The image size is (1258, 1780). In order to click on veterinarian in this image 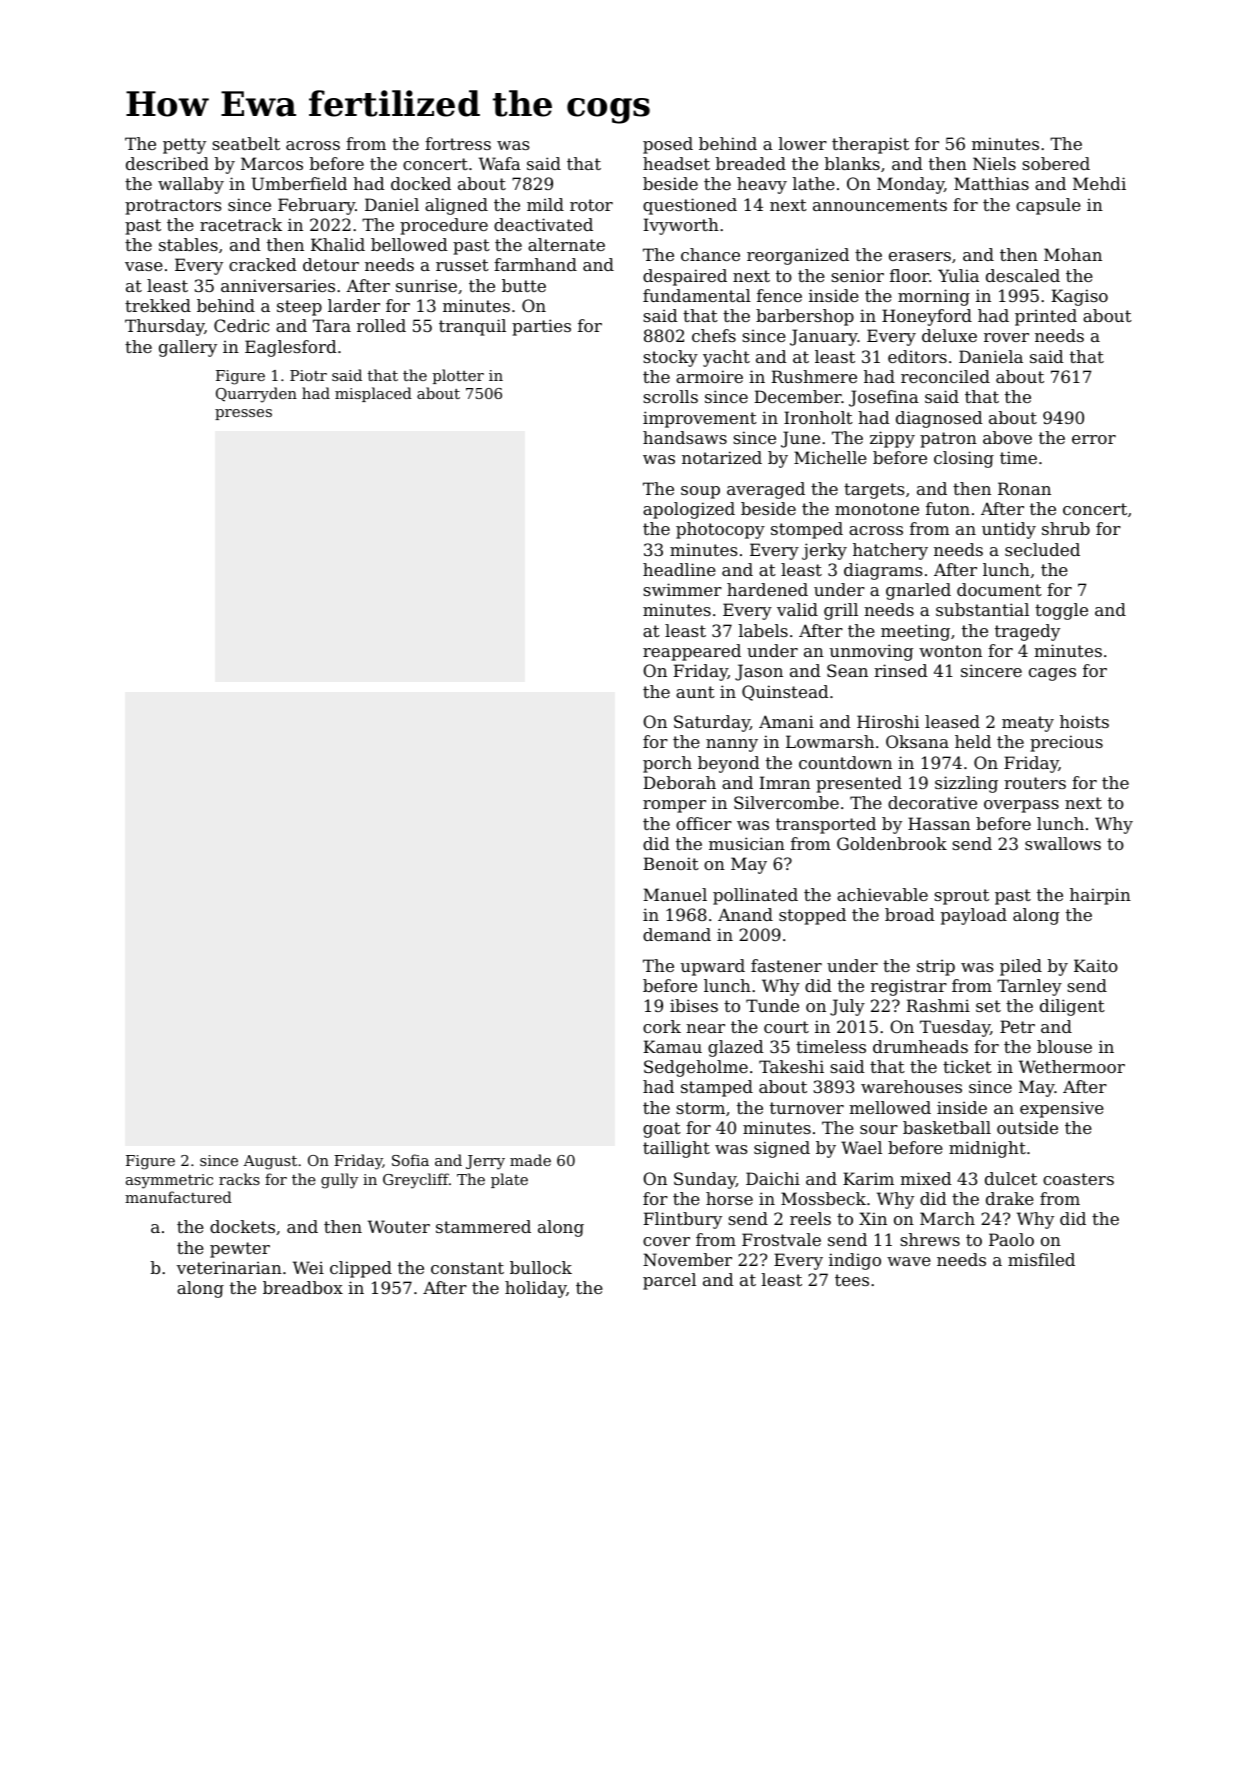, I will do `click(229, 1267)`.
